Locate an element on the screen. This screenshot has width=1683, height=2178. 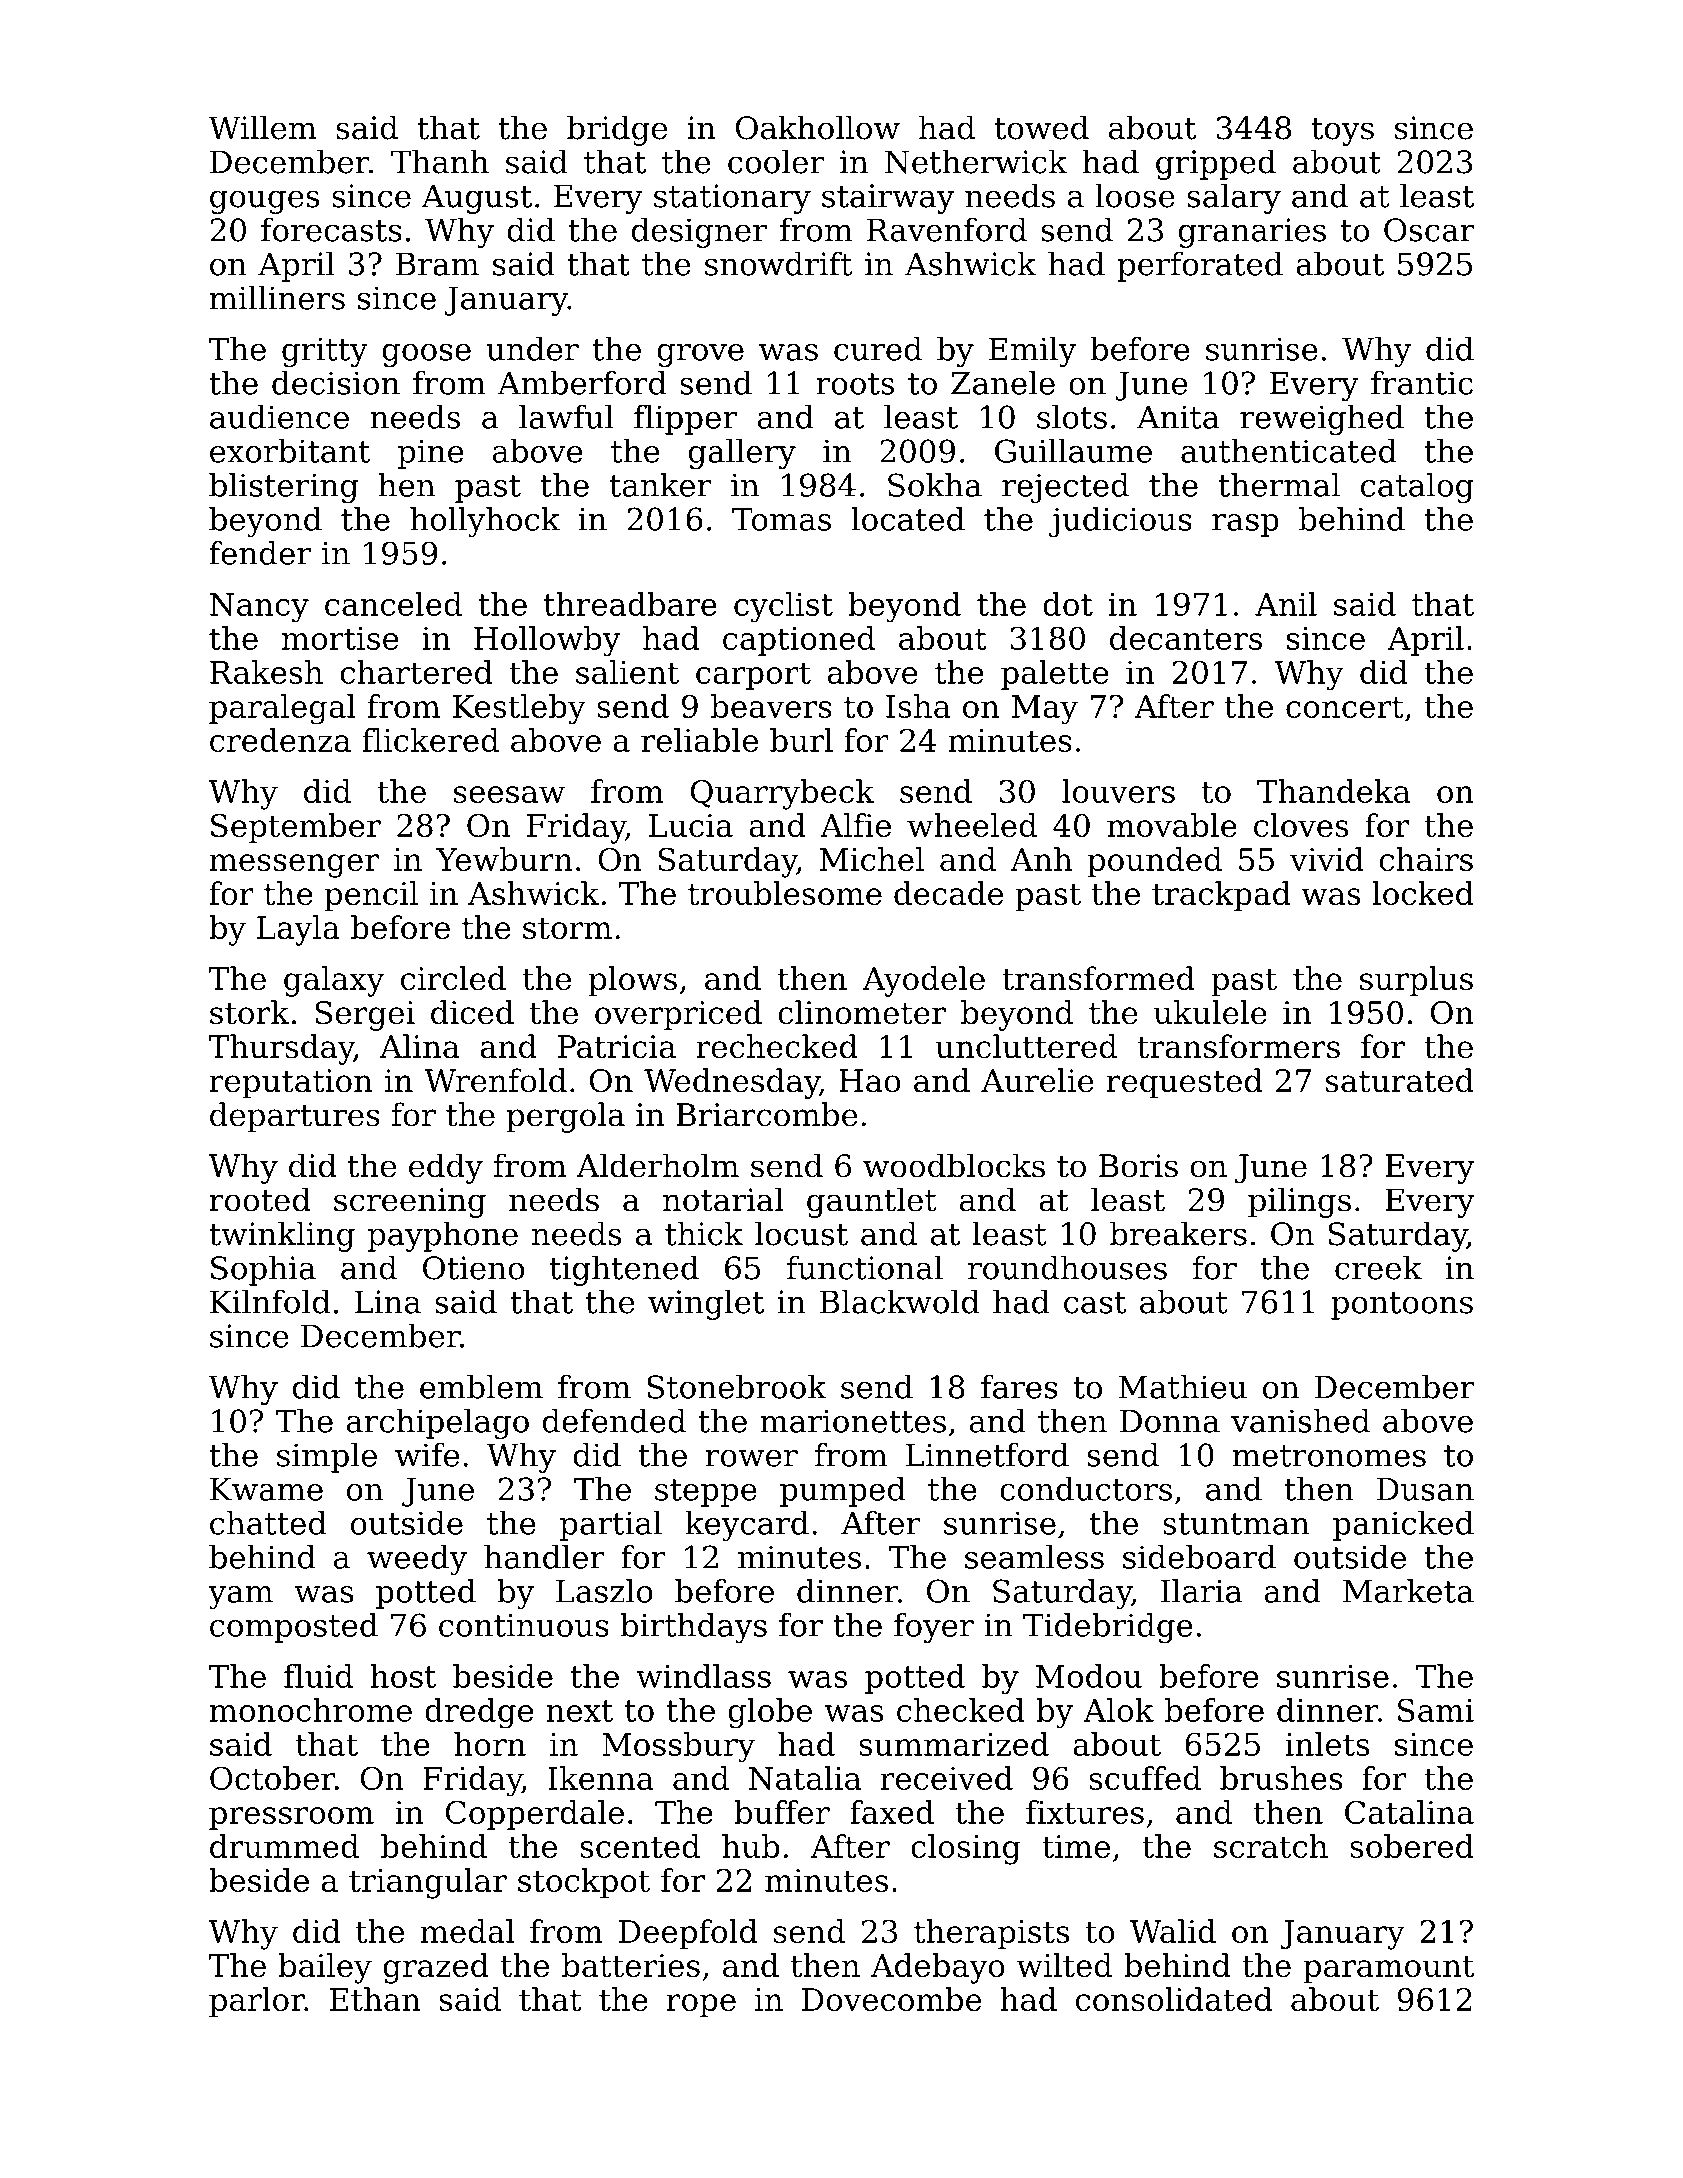
decanters is located at coordinates (1186, 638).
